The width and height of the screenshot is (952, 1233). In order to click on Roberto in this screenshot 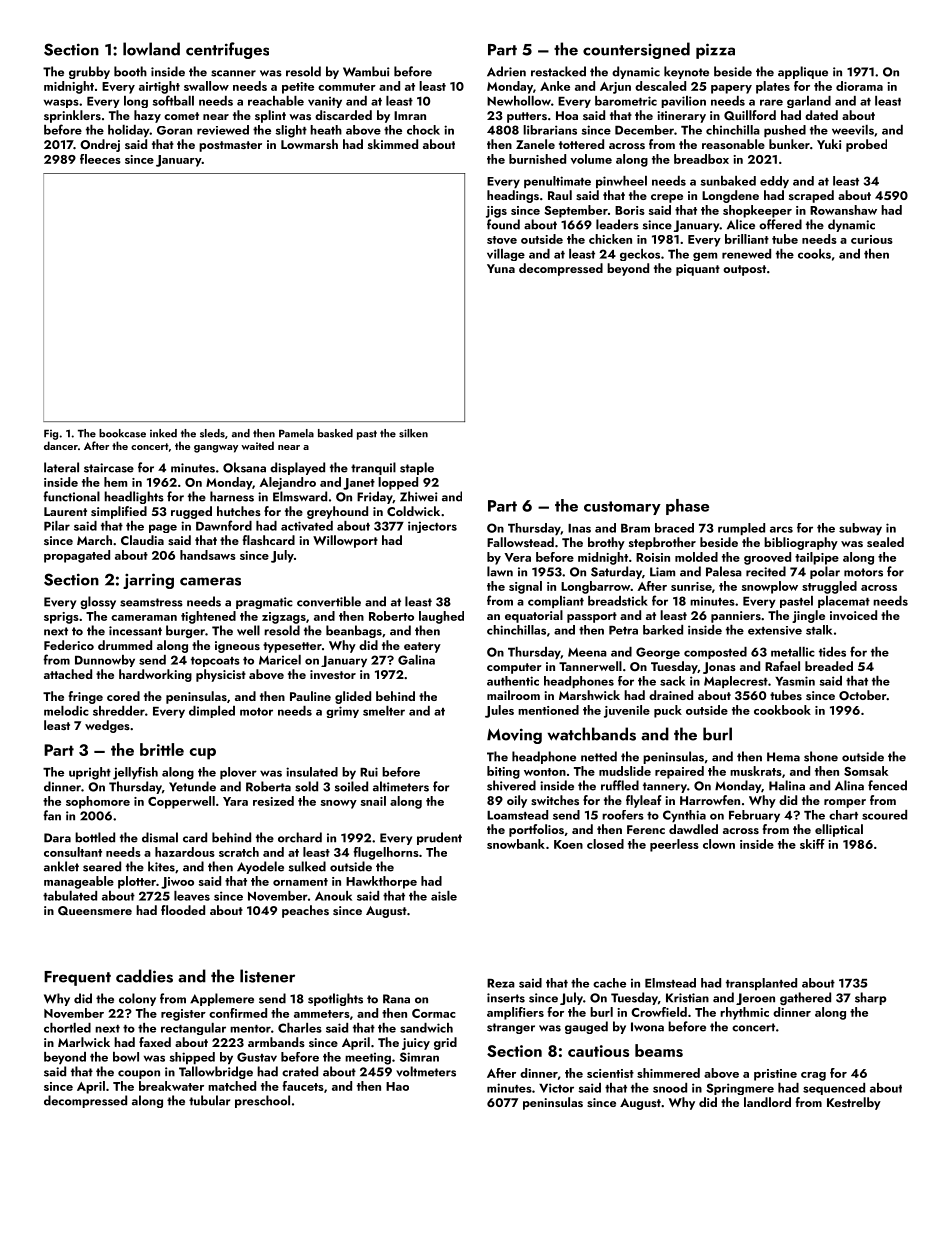, I will do `click(391, 616)`.
